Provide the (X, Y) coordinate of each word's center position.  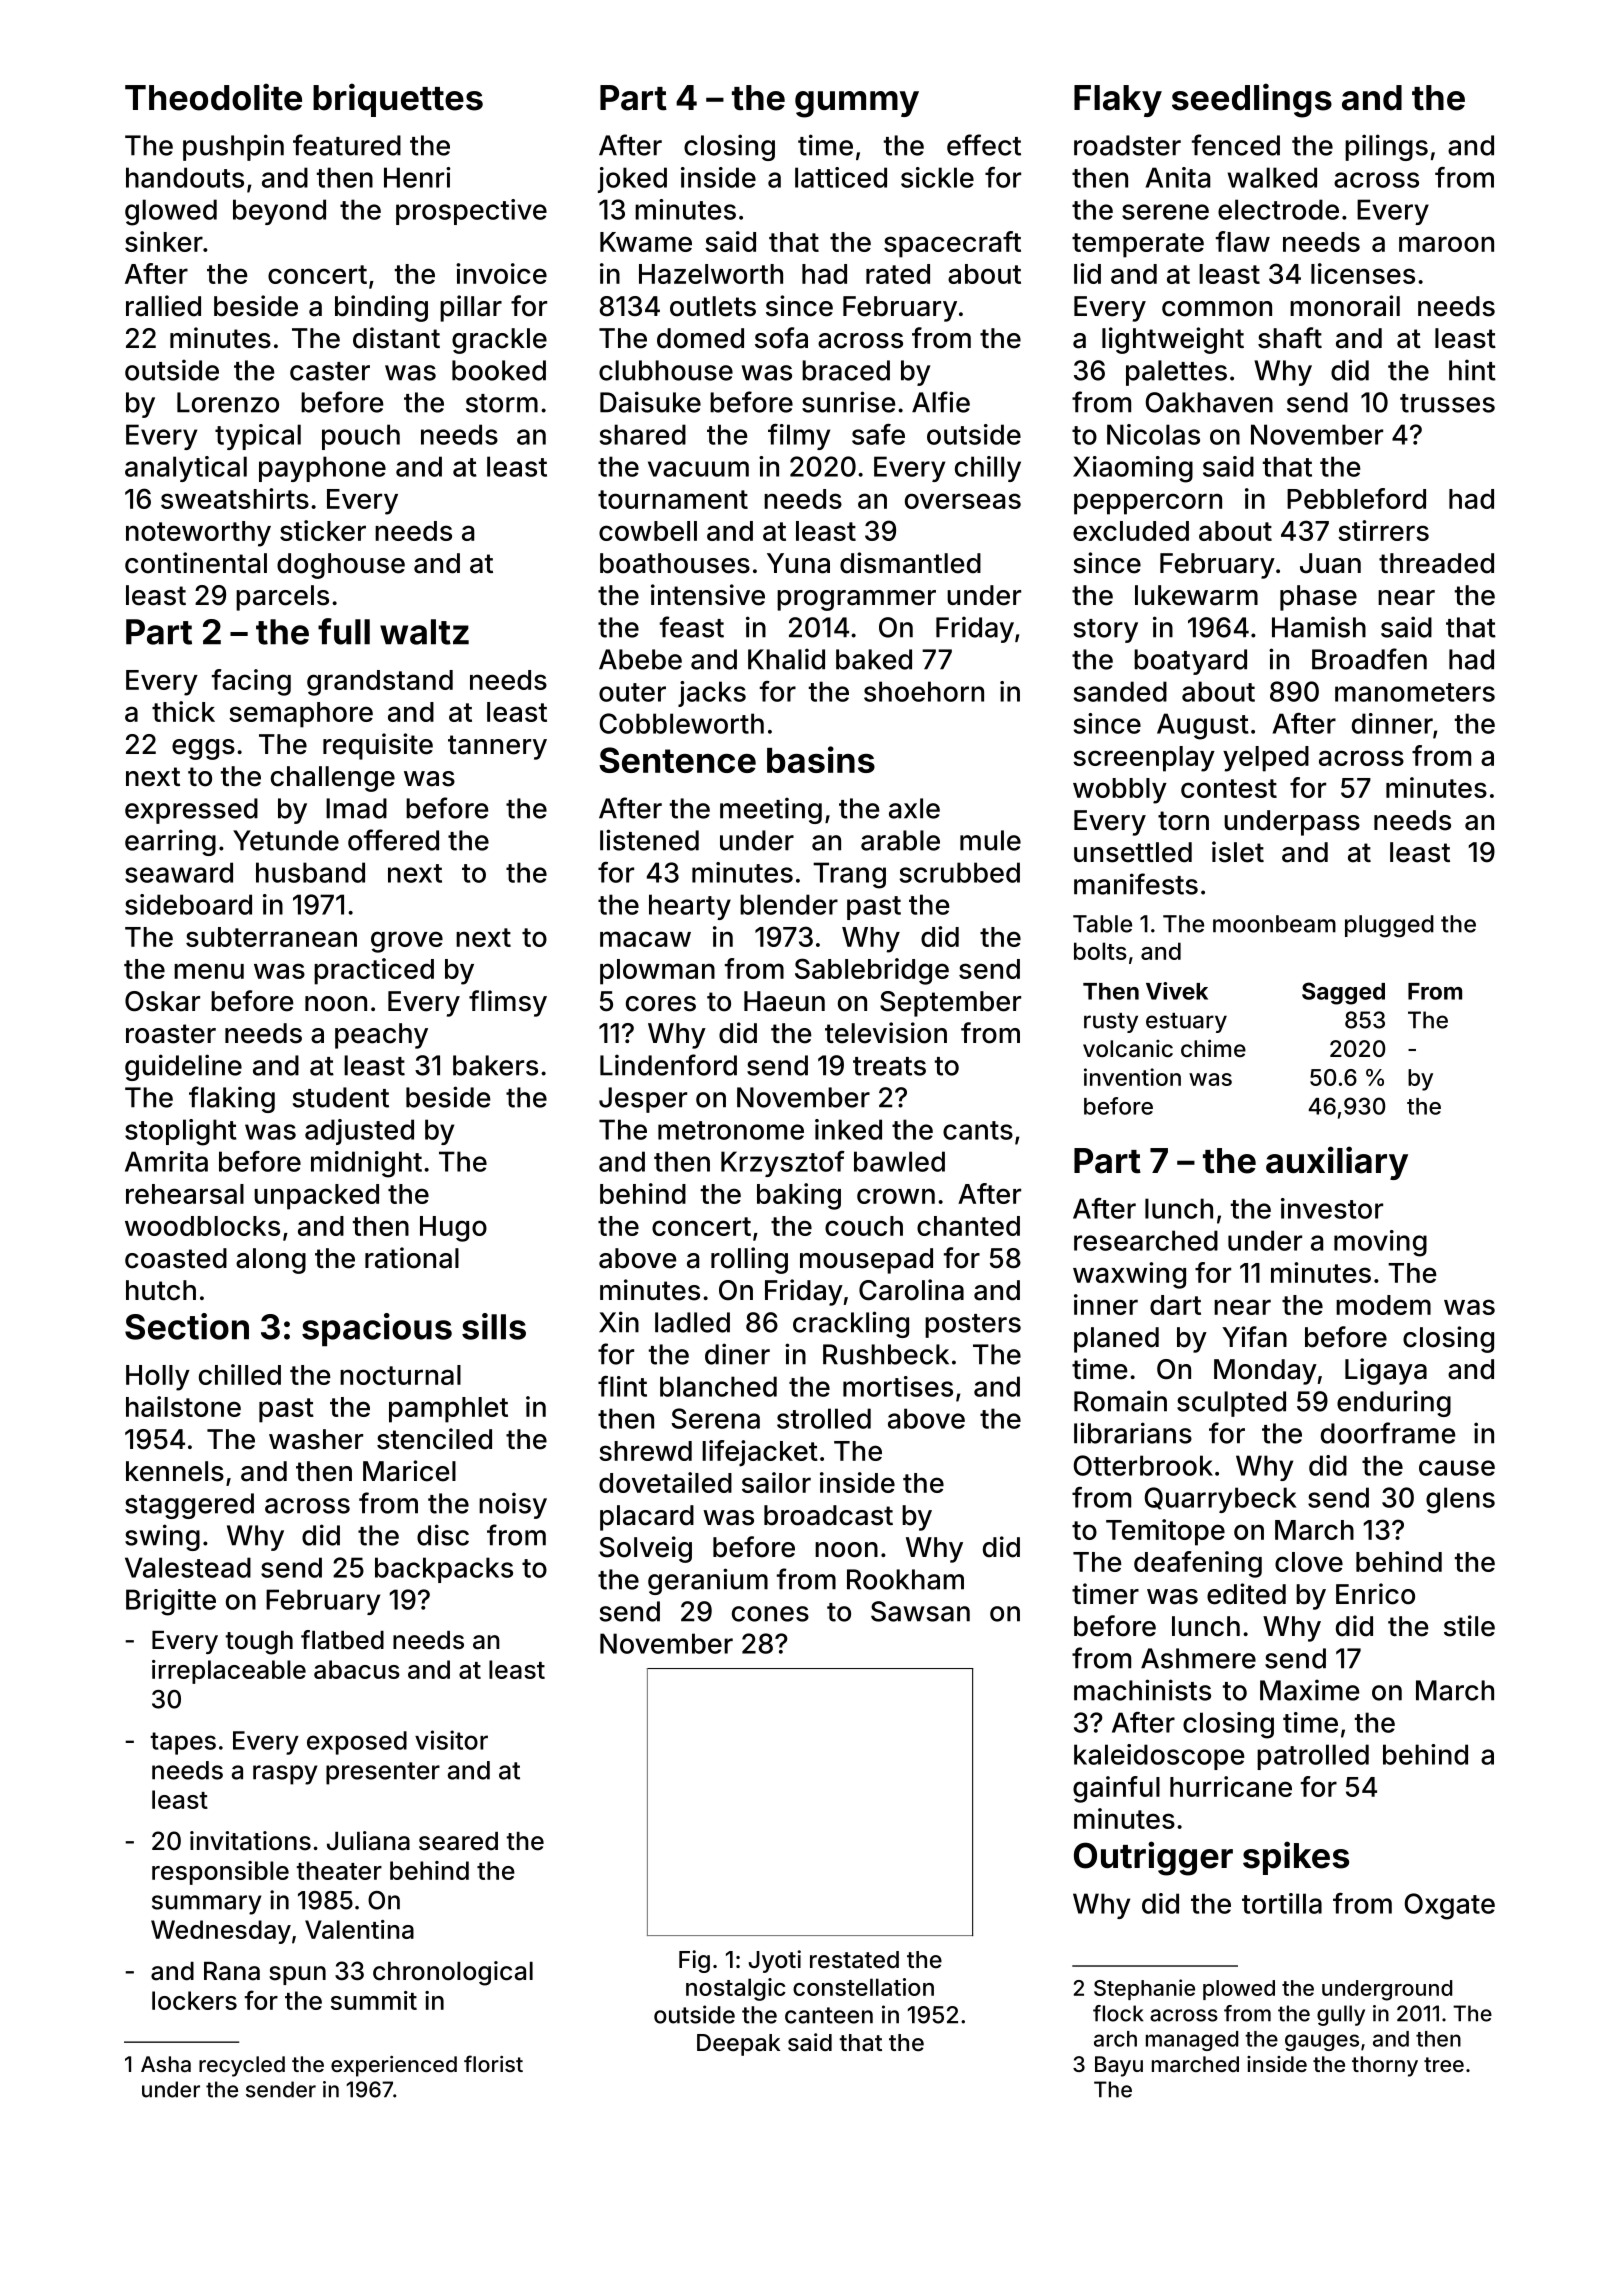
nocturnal (400, 1375)
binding (381, 308)
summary (206, 1905)
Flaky (1118, 101)
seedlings (1252, 100)
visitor (451, 1740)
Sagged (1343, 993)
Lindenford (668, 1065)
